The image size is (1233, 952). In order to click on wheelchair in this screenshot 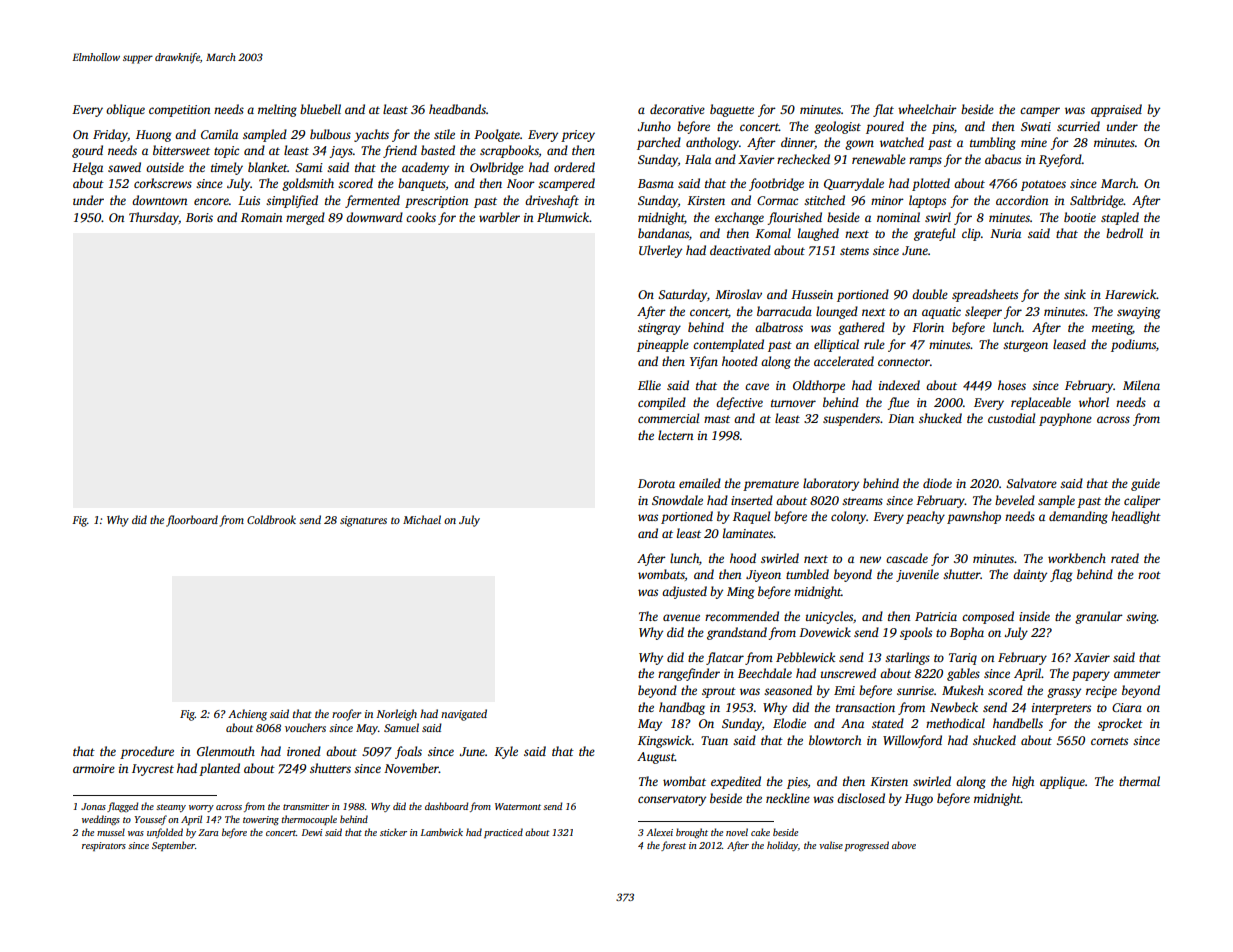, I will do `click(927, 109)`.
